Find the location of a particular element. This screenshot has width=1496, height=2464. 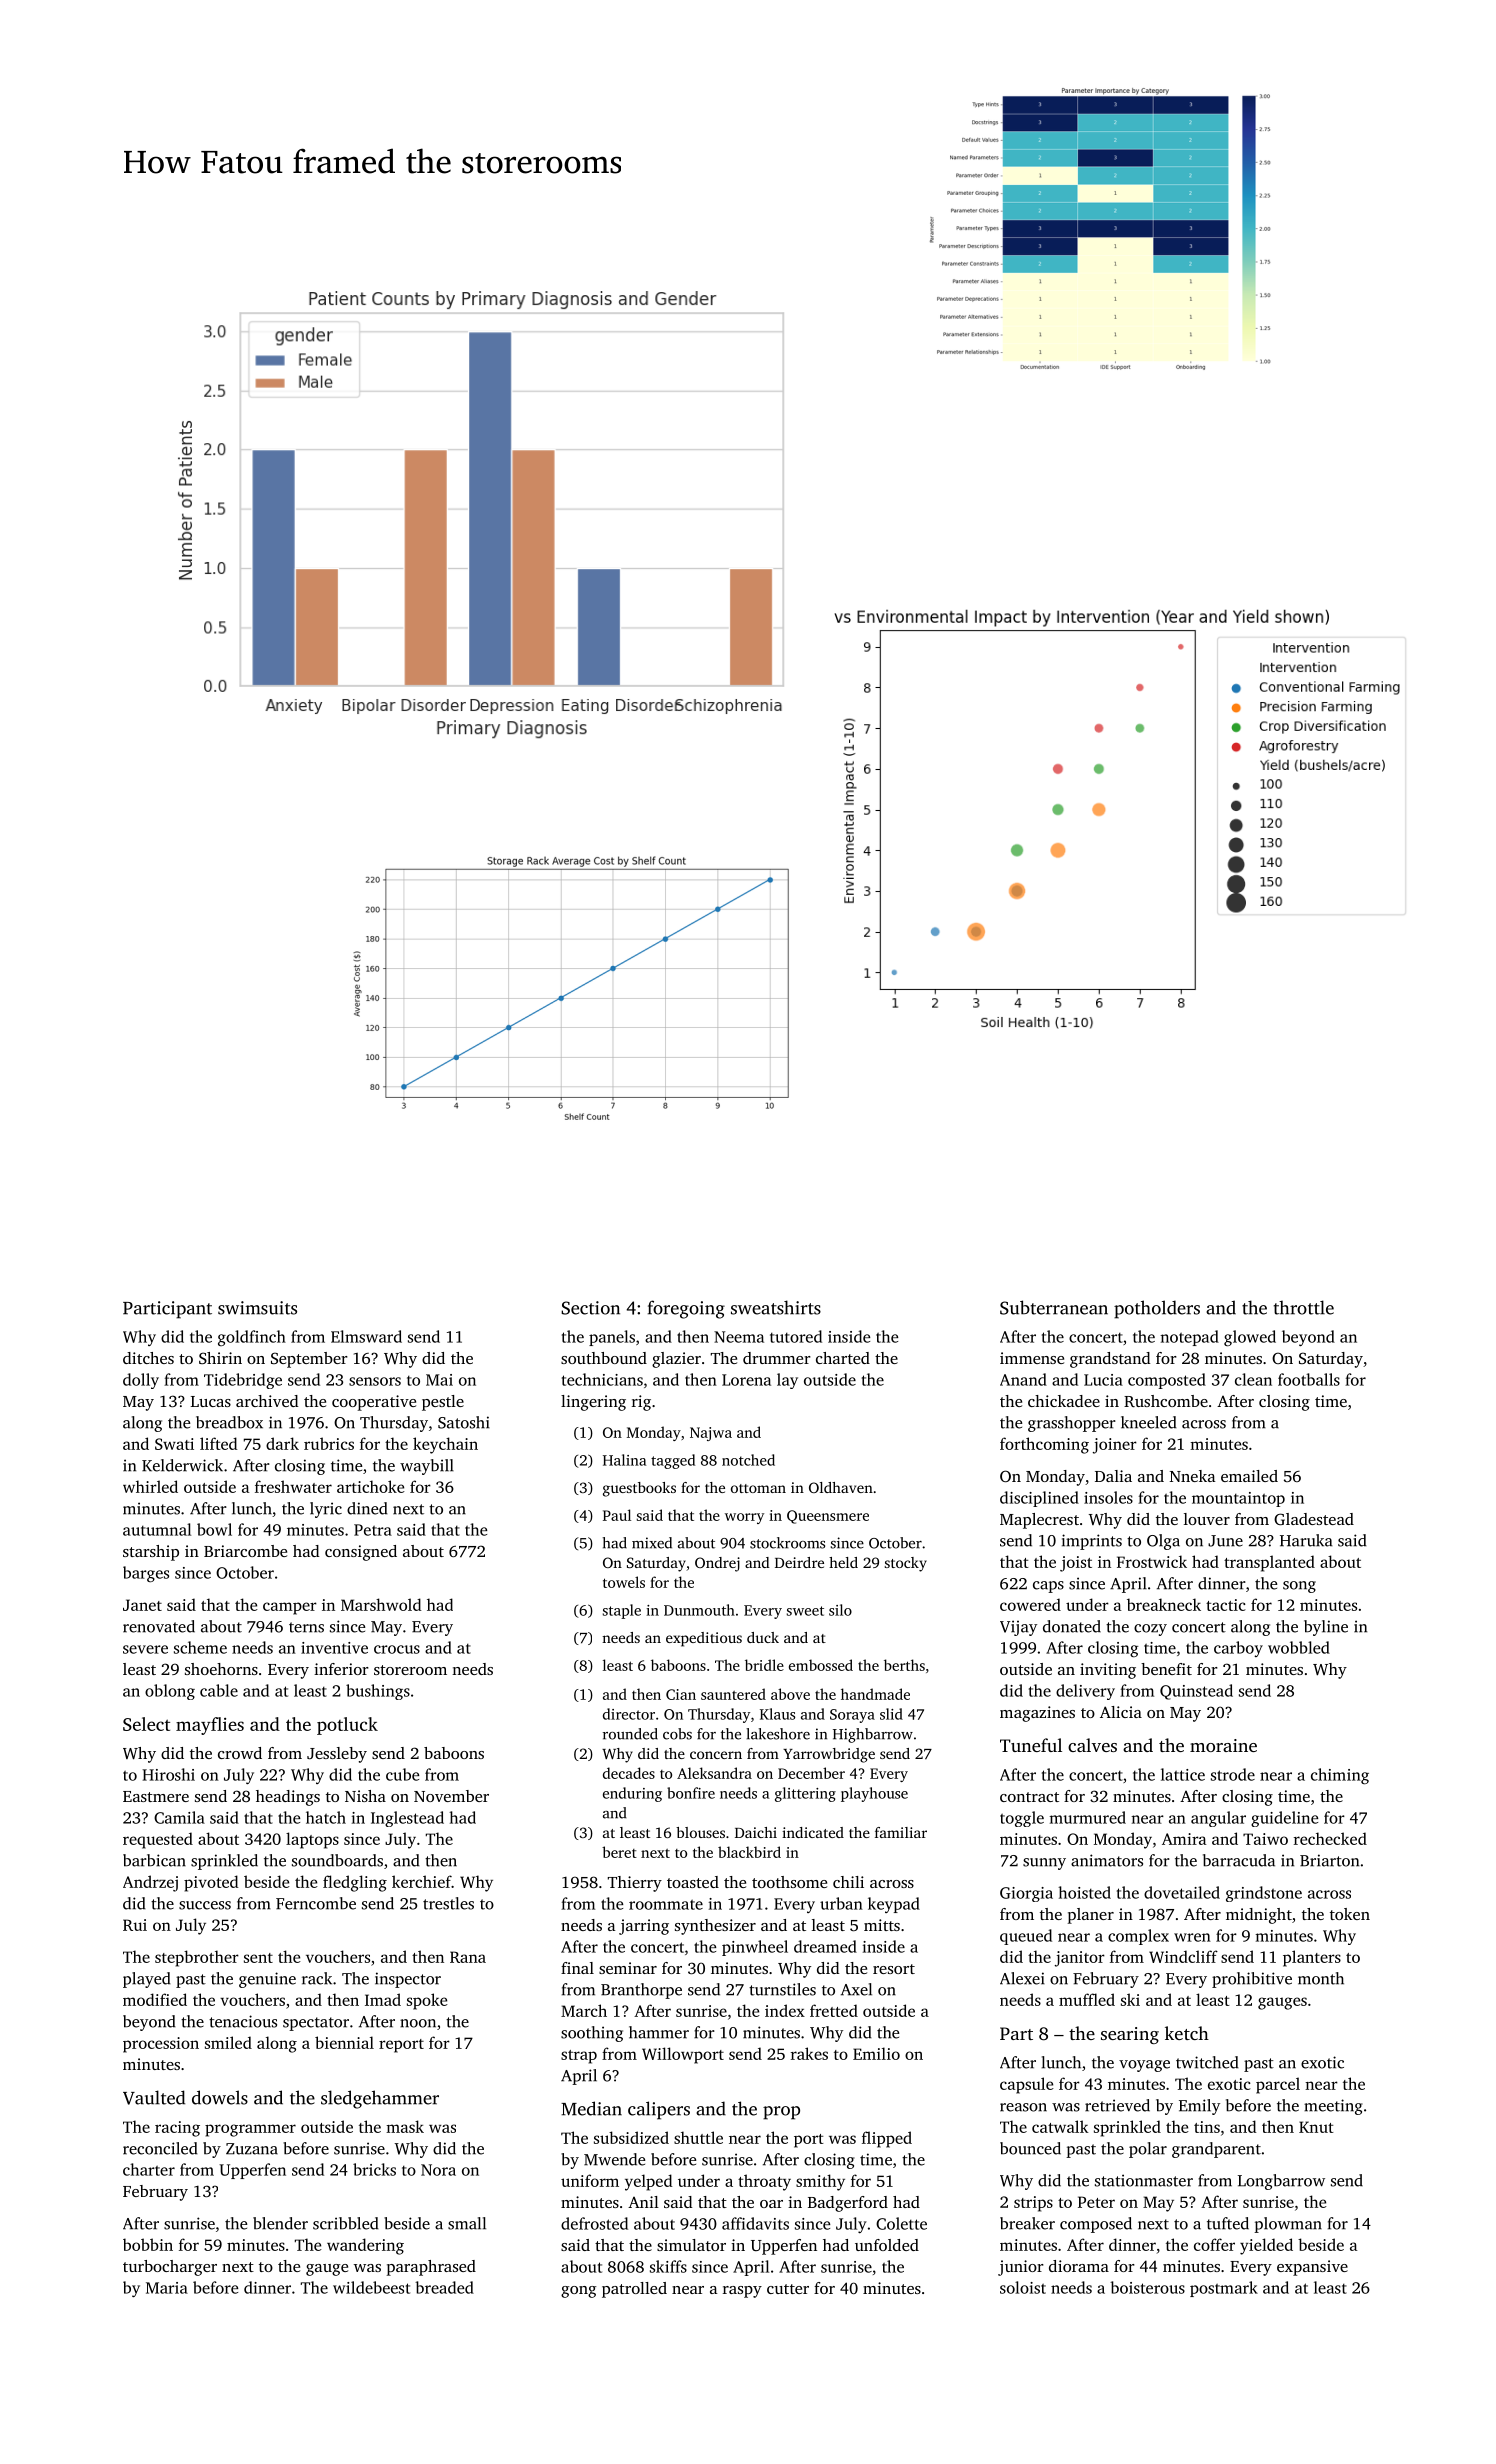

severe is located at coordinates (145, 1649).
